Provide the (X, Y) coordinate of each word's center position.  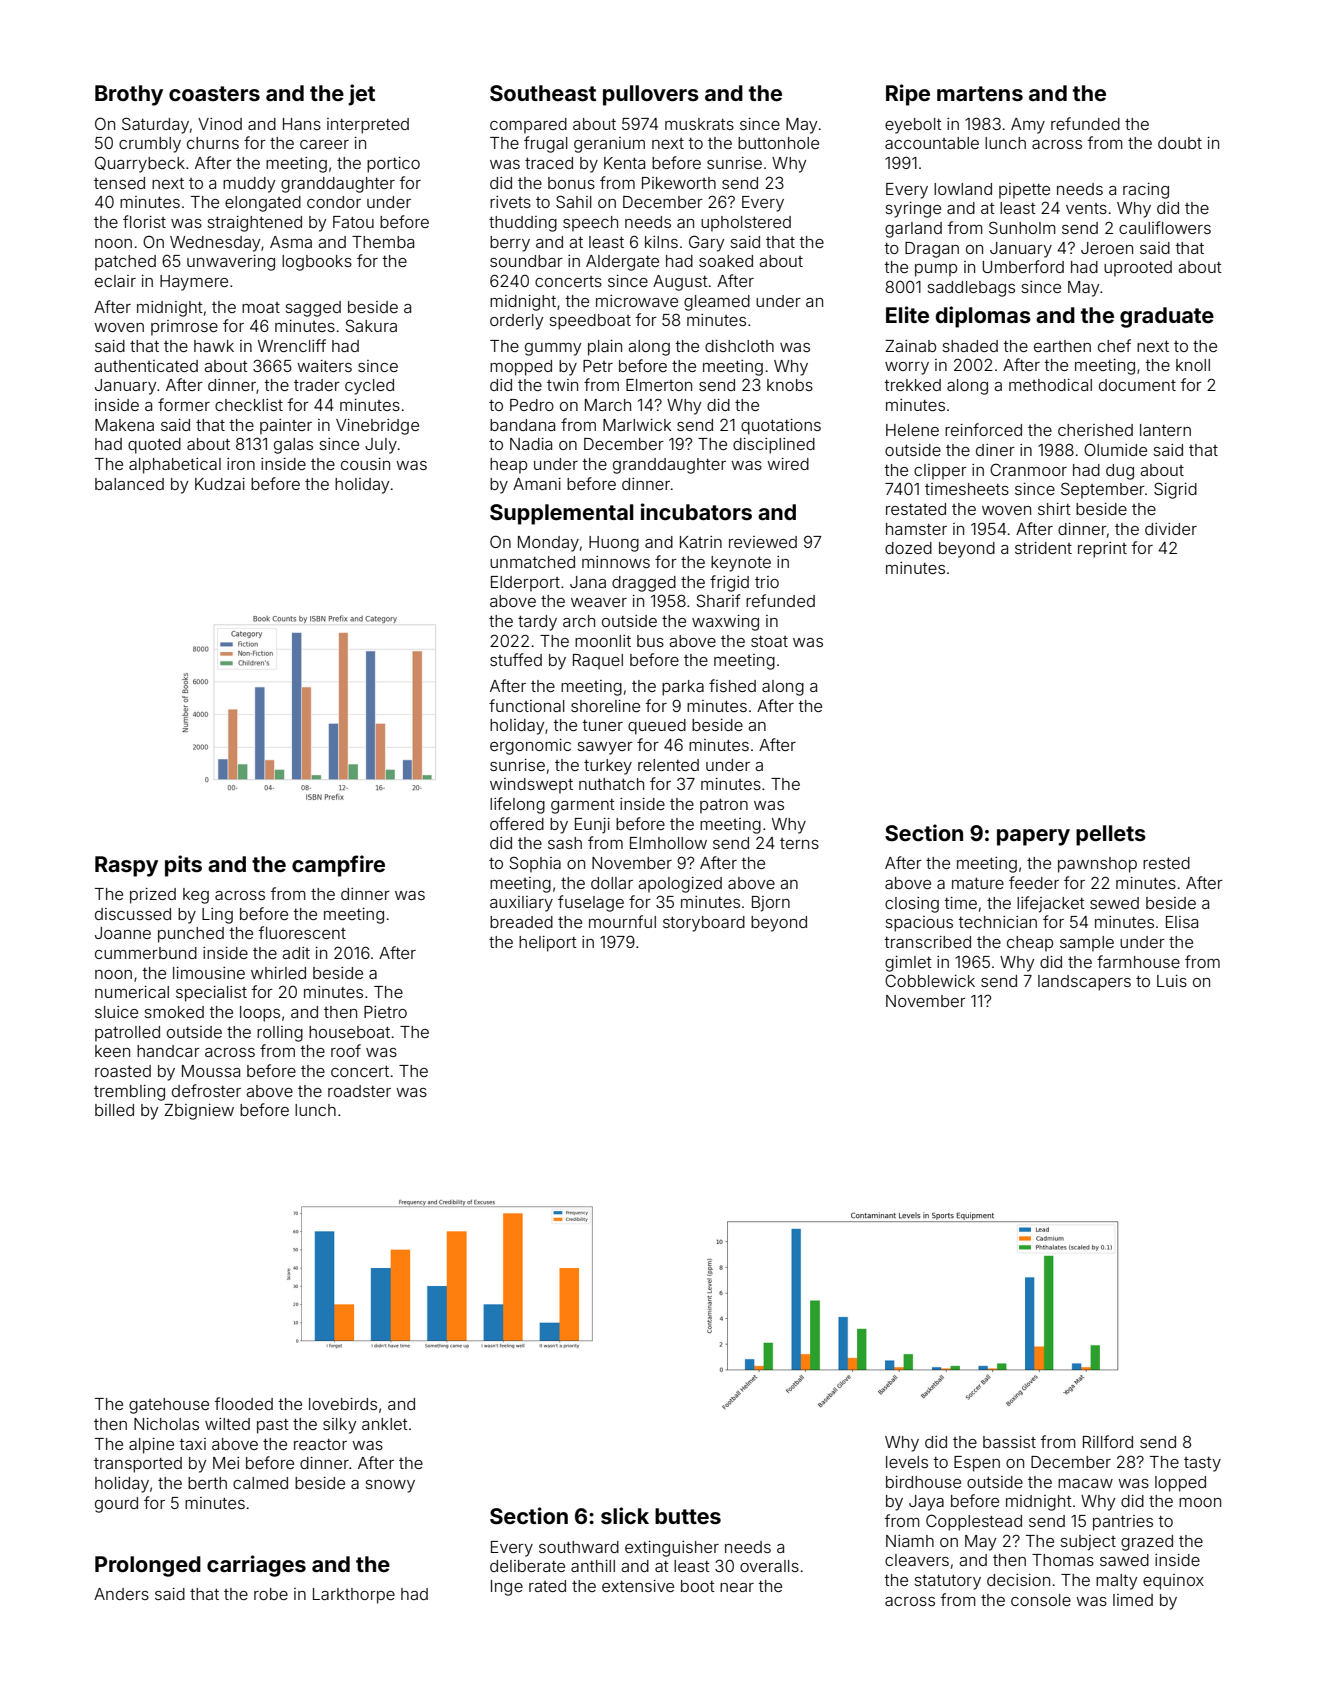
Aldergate (622, 263)
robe (271, 1594)
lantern (1165, 430)
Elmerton (659, 385)
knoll (1193, 365)
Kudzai (220, 484)
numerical (132, 992)
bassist (1009, 1442)
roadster (359, 1091)
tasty (1202, 1464)
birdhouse (923, 1482)
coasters (214, 93)
